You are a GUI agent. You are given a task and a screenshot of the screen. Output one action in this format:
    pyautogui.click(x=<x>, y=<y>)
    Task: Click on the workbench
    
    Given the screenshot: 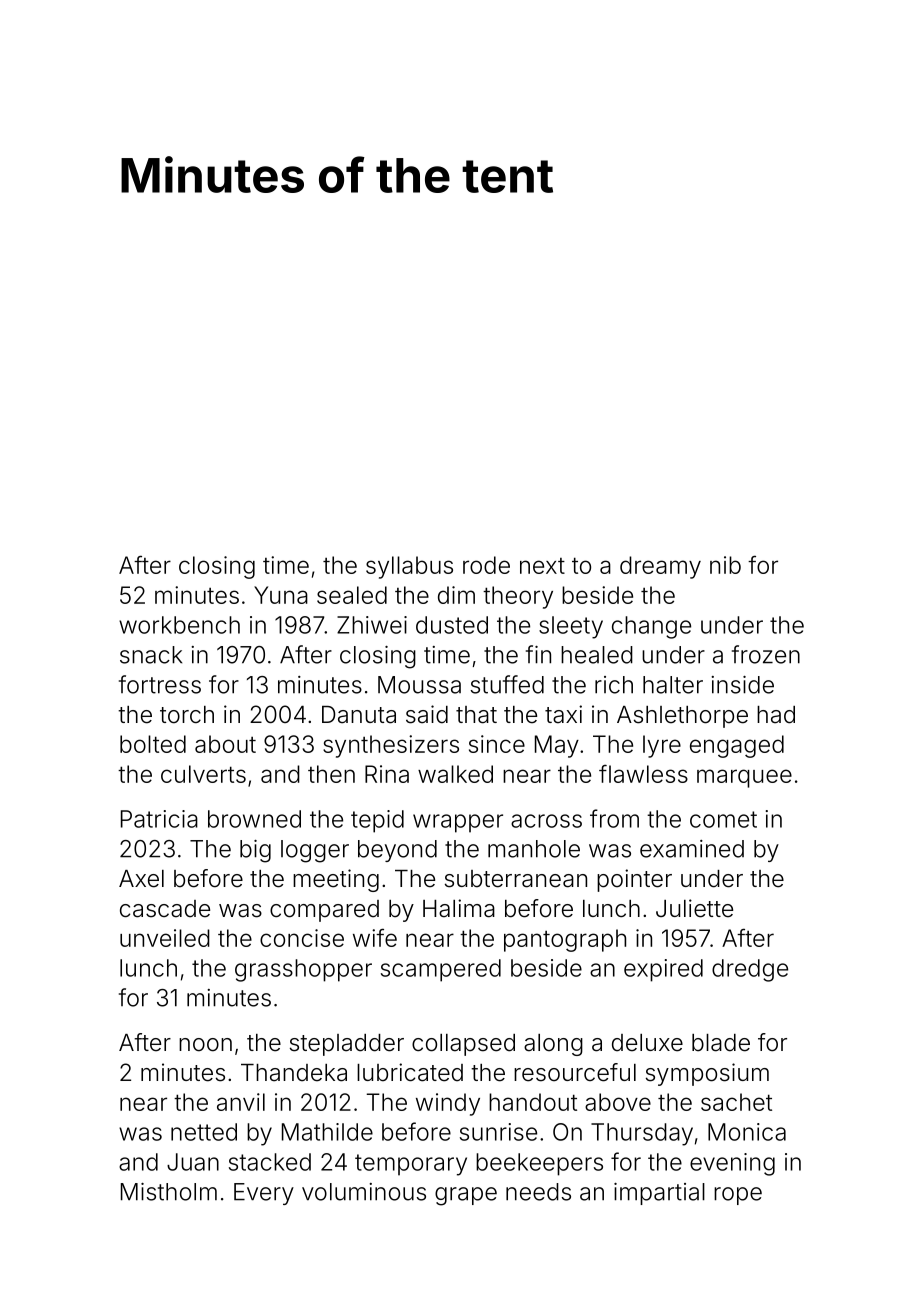 What is the action you would take?
    pyautogui.click(x=179, y=625)
